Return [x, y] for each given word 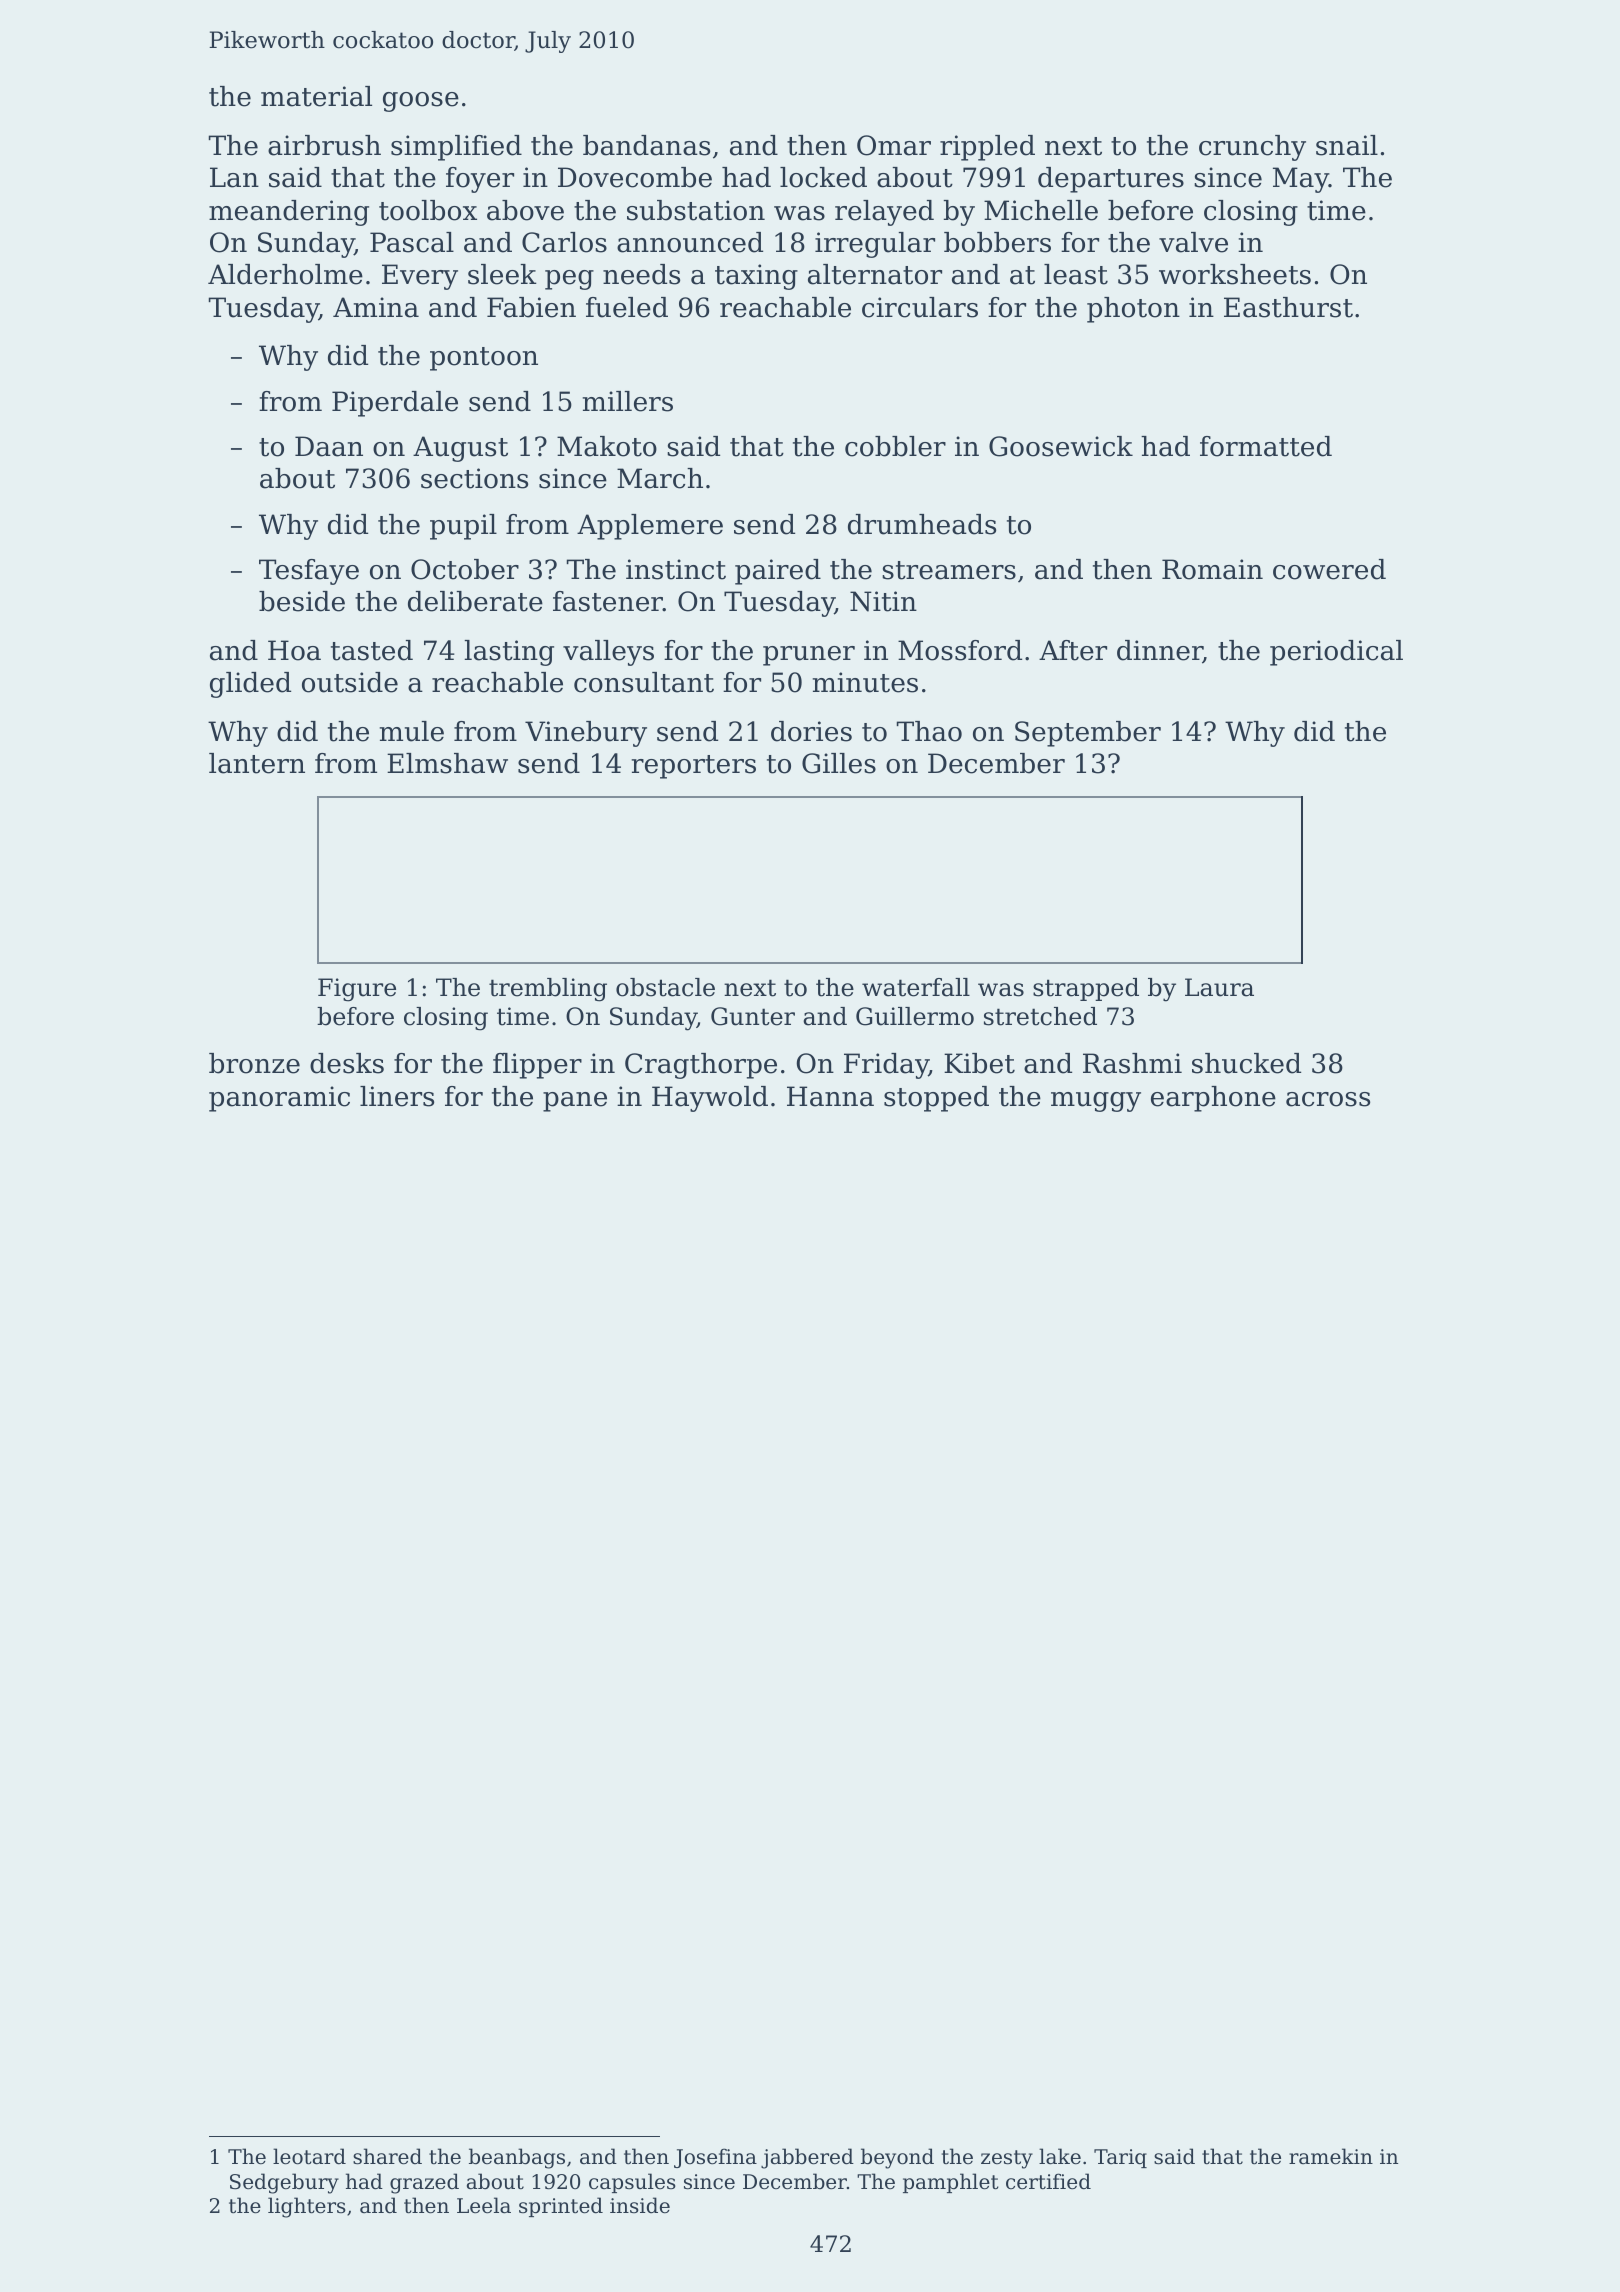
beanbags [517, 2158]
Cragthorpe [701, 1066]
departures [1111, 180]
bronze [254, 1063]
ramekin [1331, 2156]
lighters [307, 2207]
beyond [897, 2158]
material [316, 96]
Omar [894, 145]
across [1328, 1099]
